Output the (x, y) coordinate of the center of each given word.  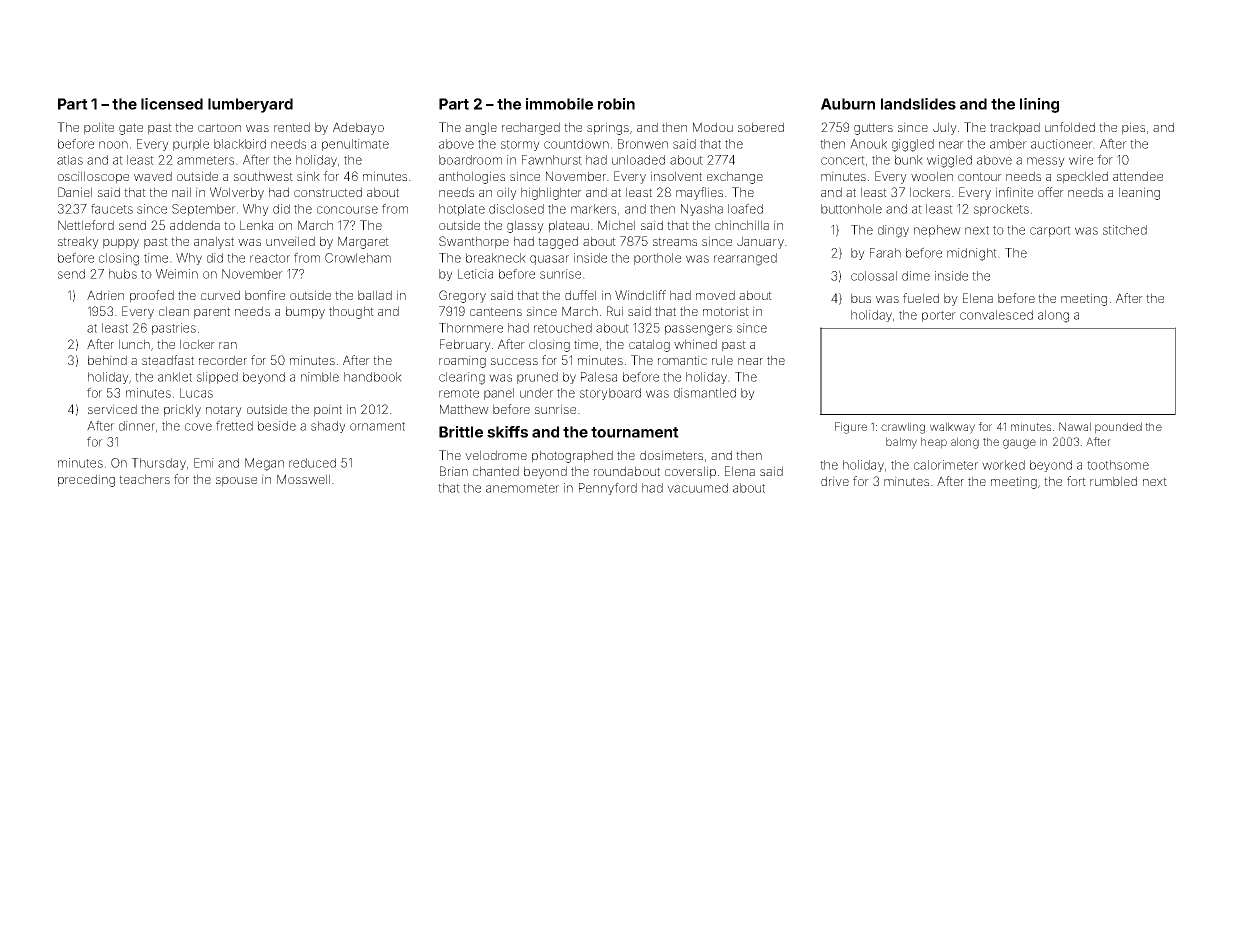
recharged (531, 128)
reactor (270, 258)
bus (861, 298)
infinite (1014, 192)
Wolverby (237, 193)
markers (593, 209)
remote (459, 393)
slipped (217, 378)
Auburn (848, 104)
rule (722, 360)
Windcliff (640, 295)
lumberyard (250, 105)
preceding (86, 480)
